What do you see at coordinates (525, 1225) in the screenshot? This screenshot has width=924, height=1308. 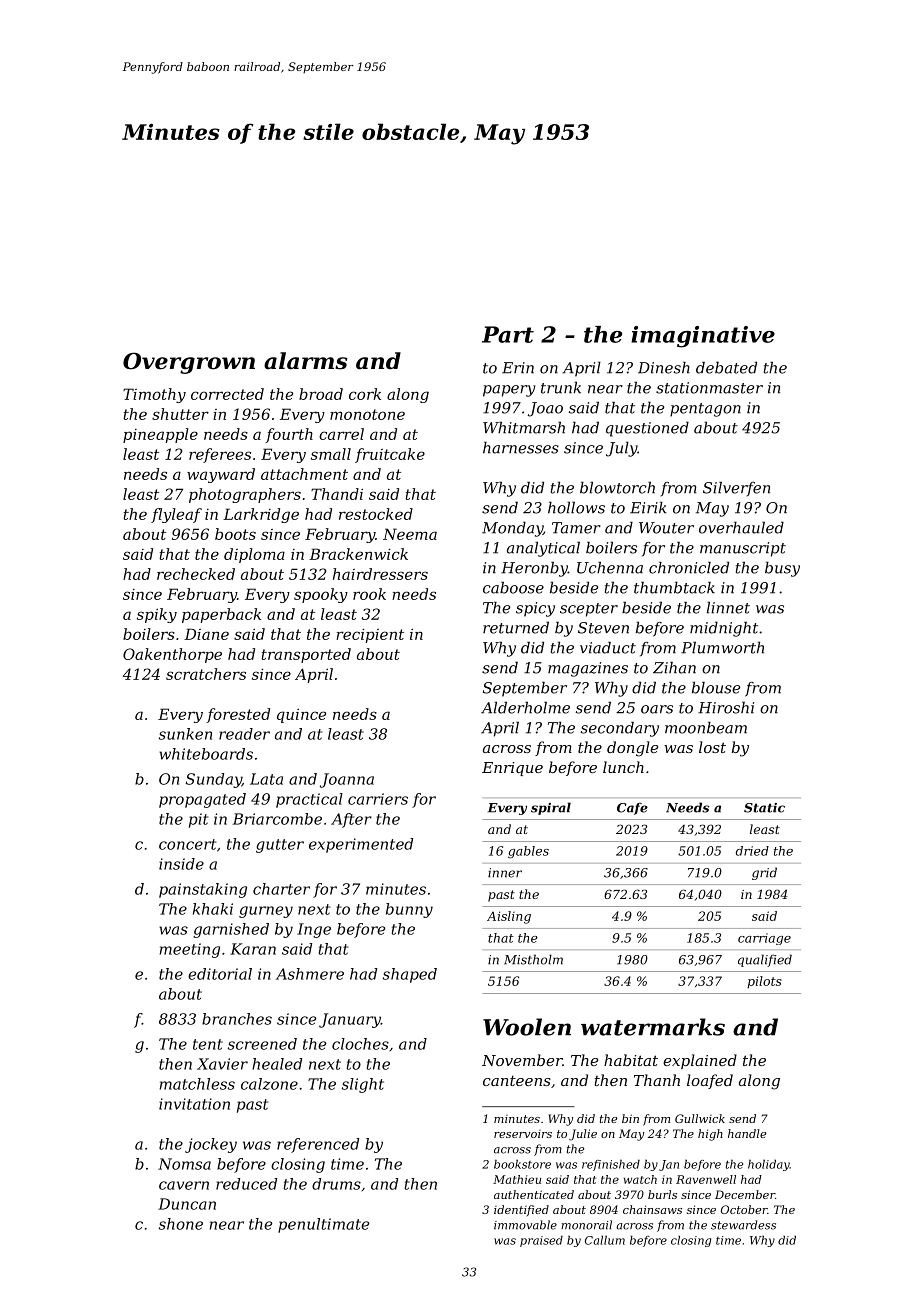 I see `immovable` at bounding box center [525, 1225].
